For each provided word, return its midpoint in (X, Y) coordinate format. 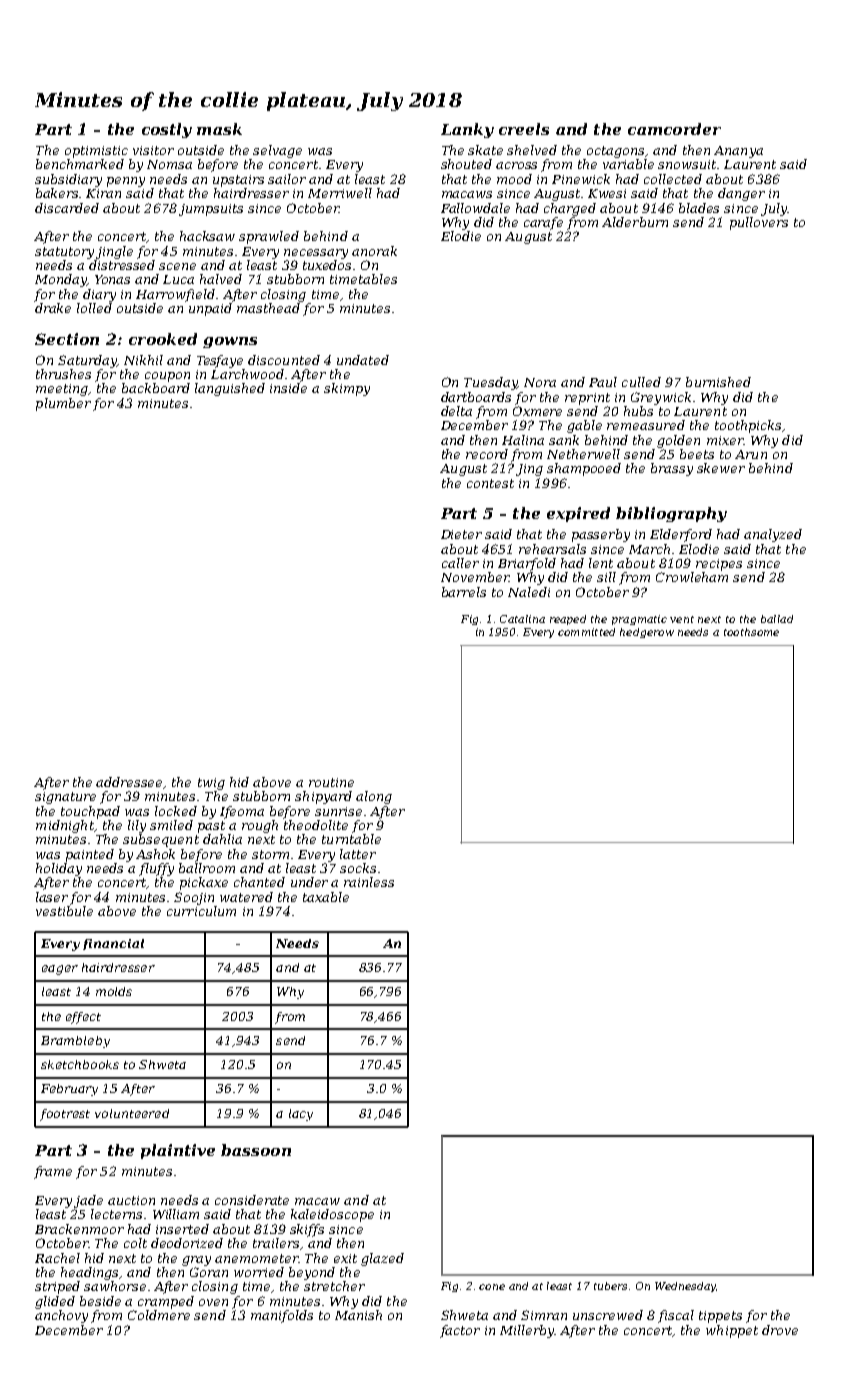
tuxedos (327, 265)
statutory (64, 253)
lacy (301, 1115)
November (475, 577)
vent (682, 619)
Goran (209, 1272)
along (374, 797)
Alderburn (635, 222)
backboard (156, 388)
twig (211, 784)
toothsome (751, 632)
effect (83, 1018)
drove (780, 1330)
